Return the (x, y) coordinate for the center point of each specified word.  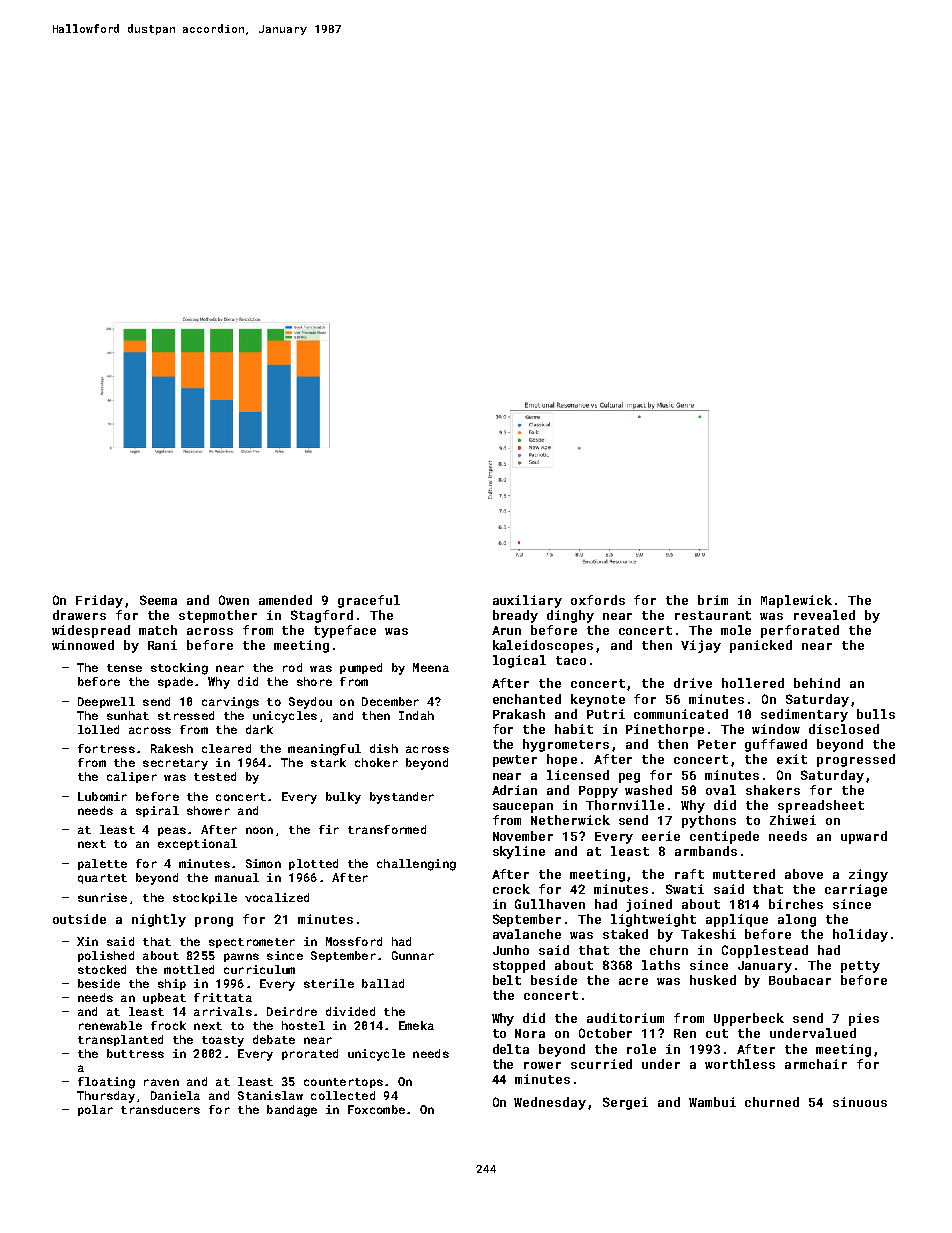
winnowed (83, 645)
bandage (292, 1111)
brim (713, 600)
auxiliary (527, 601)
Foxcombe (376, 1109)
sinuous (860, 1102)
